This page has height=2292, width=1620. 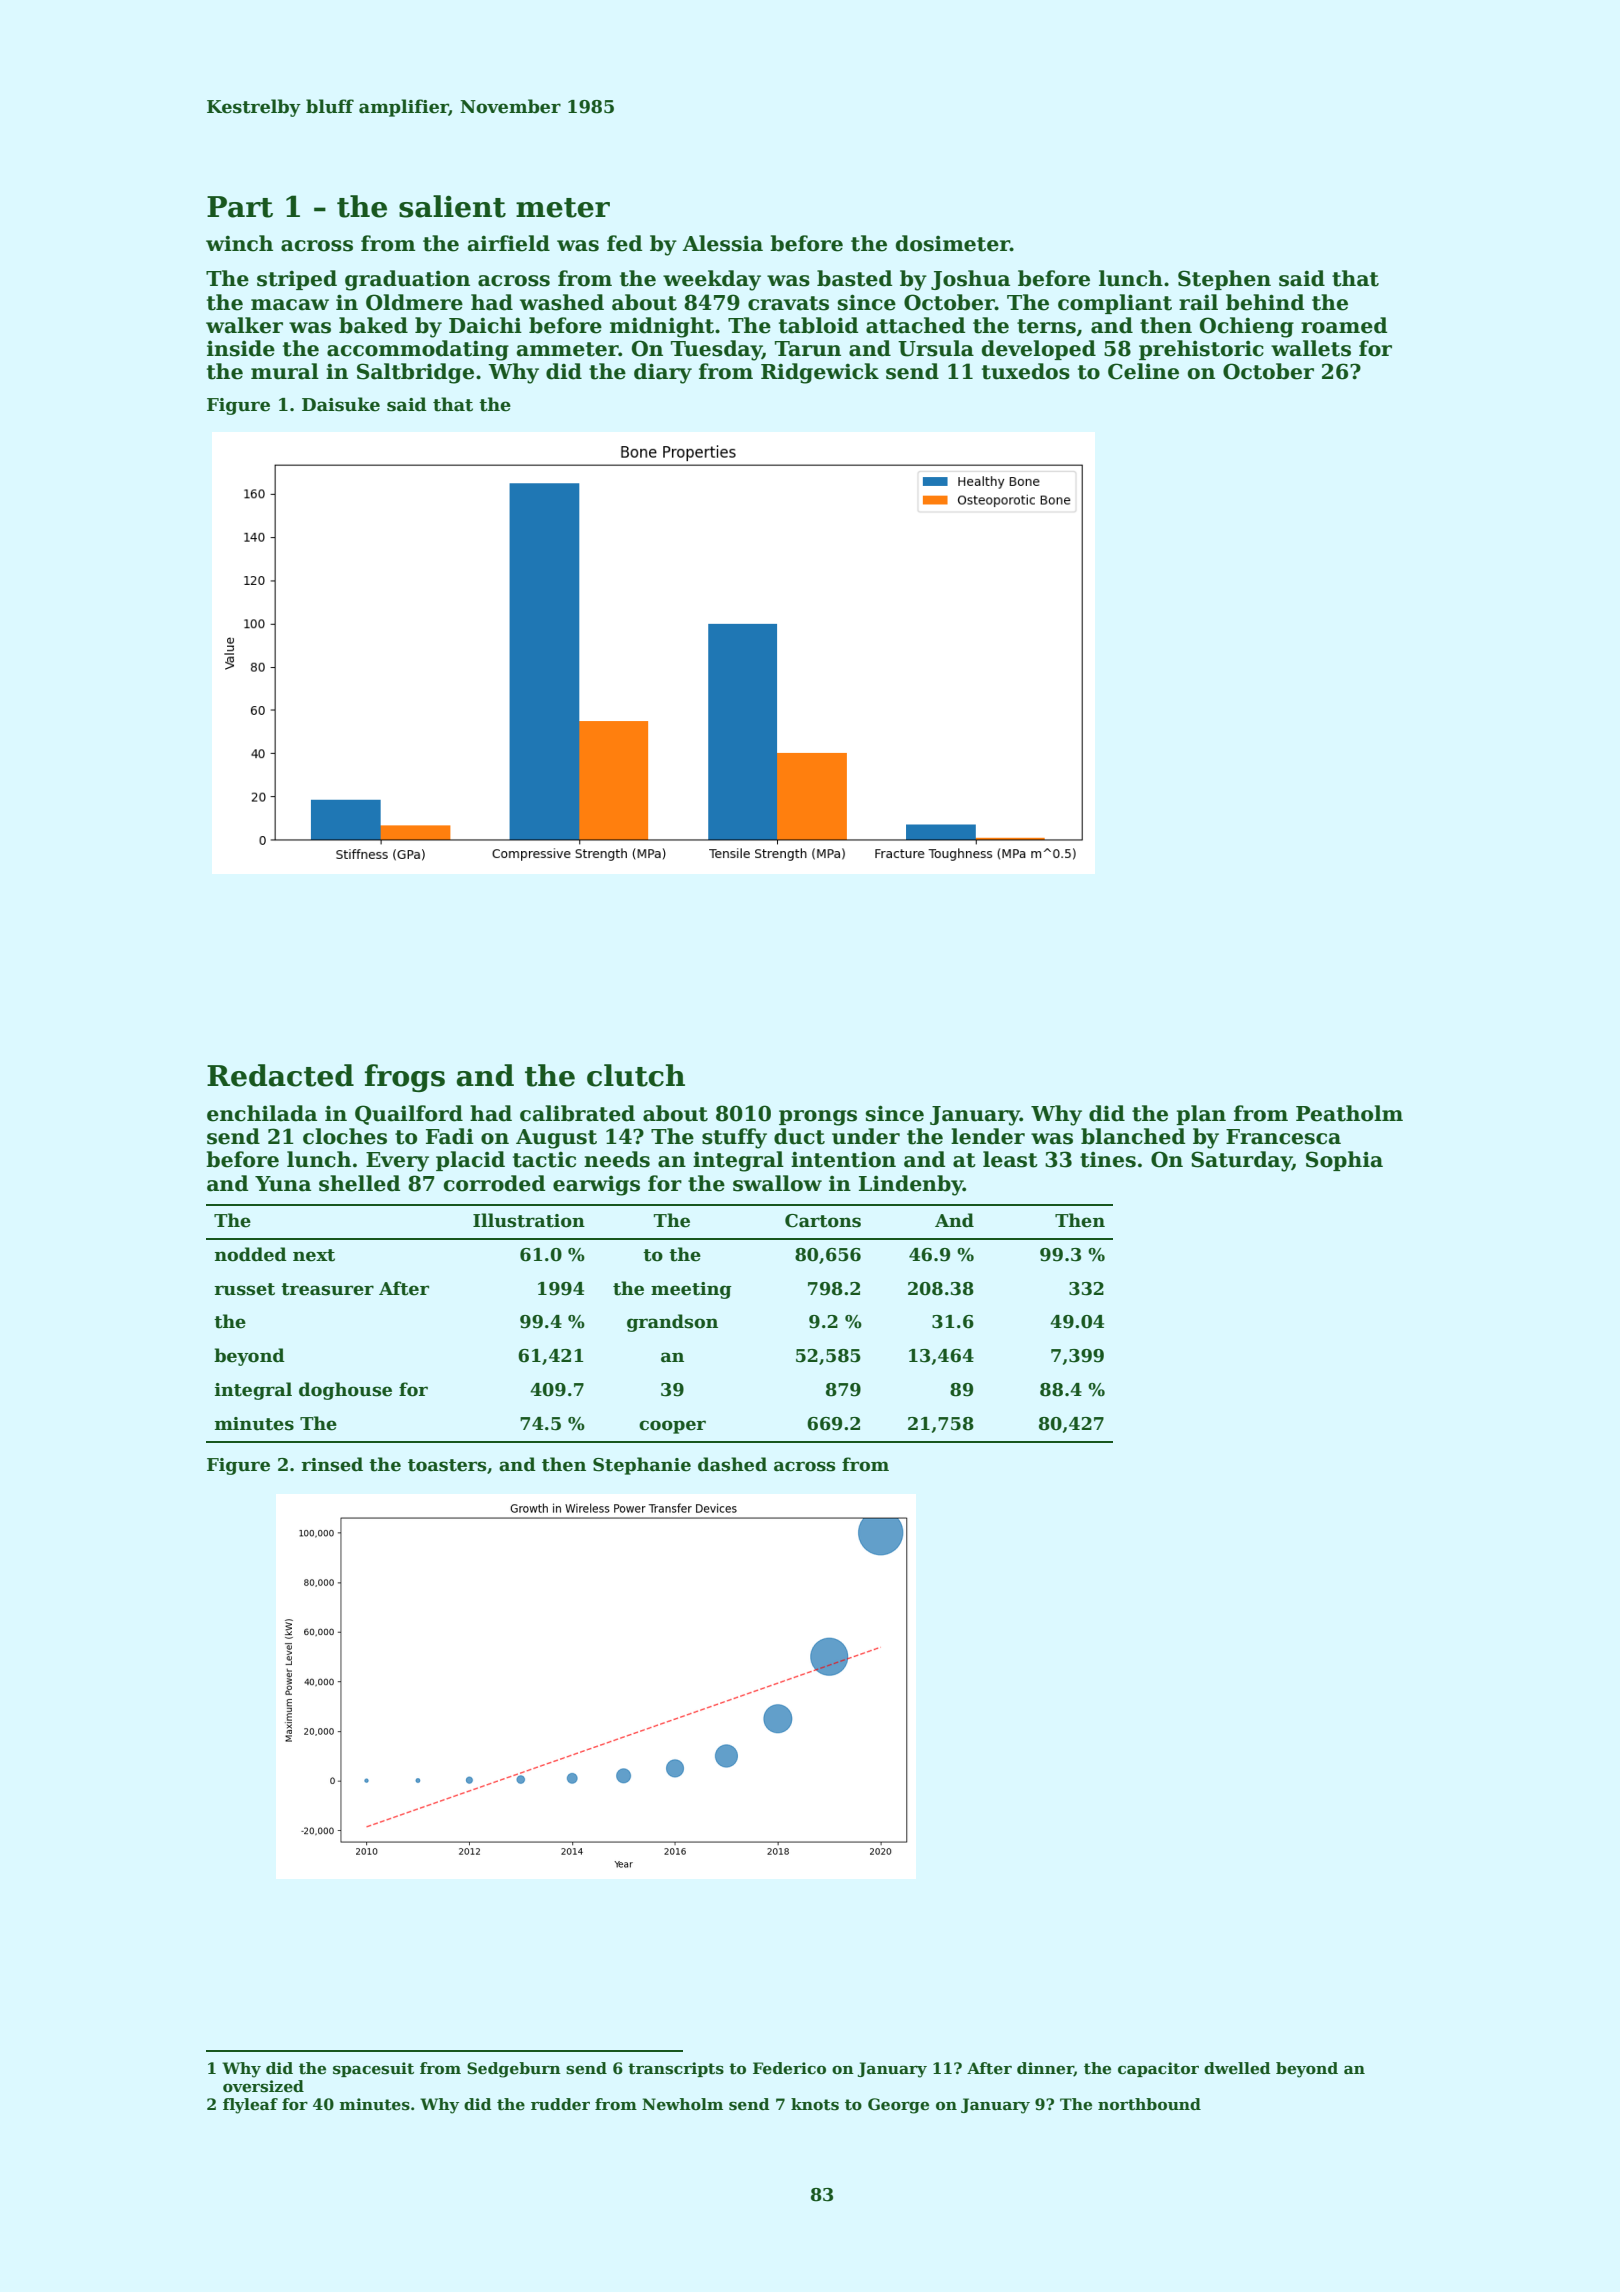 I want to click on Daichi, so click(x=485, y=325).
